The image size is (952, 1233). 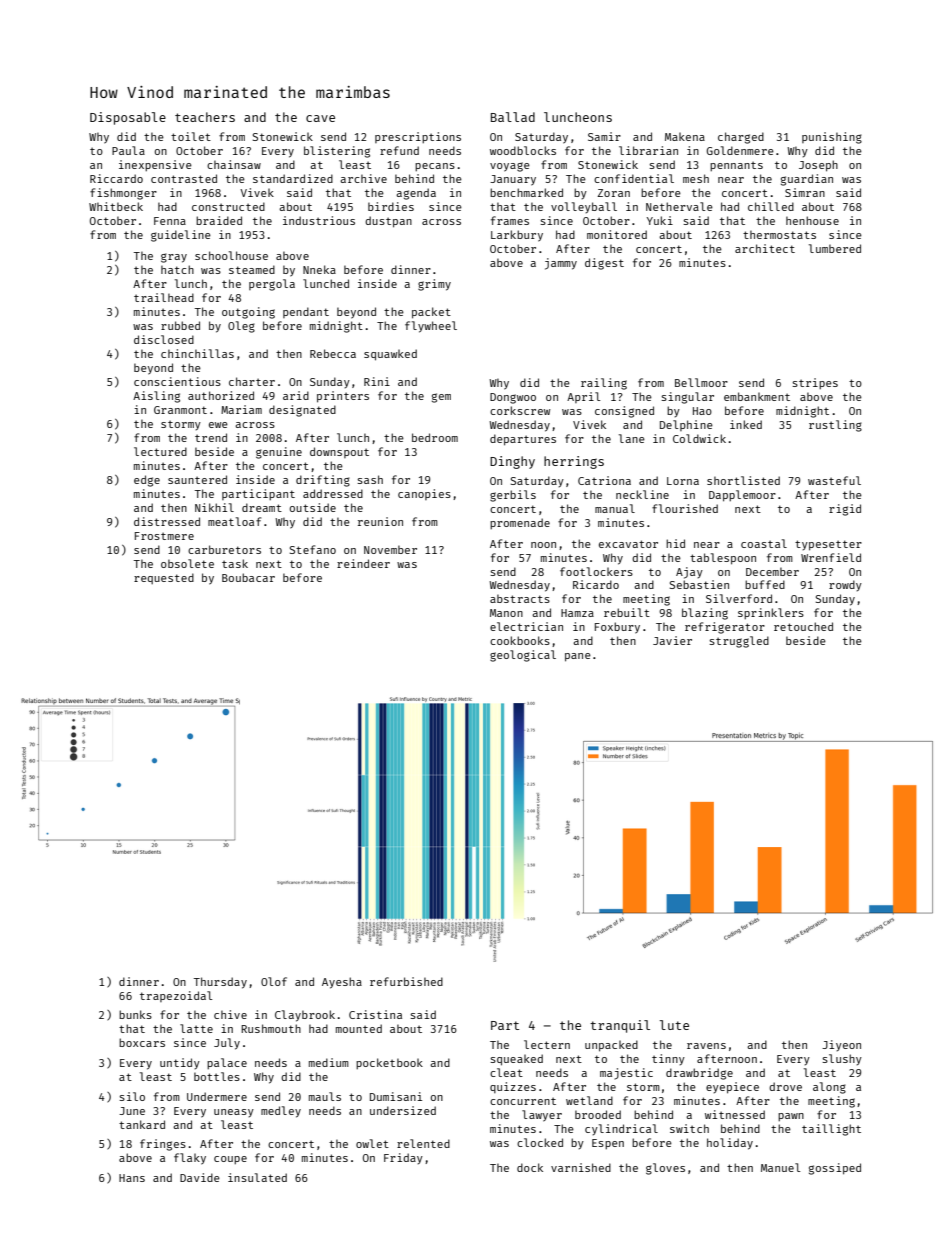 What do you see at coordinates (248, 577) in the screenshot?
I see `Boubacar` at bounding box center [248, 577].
